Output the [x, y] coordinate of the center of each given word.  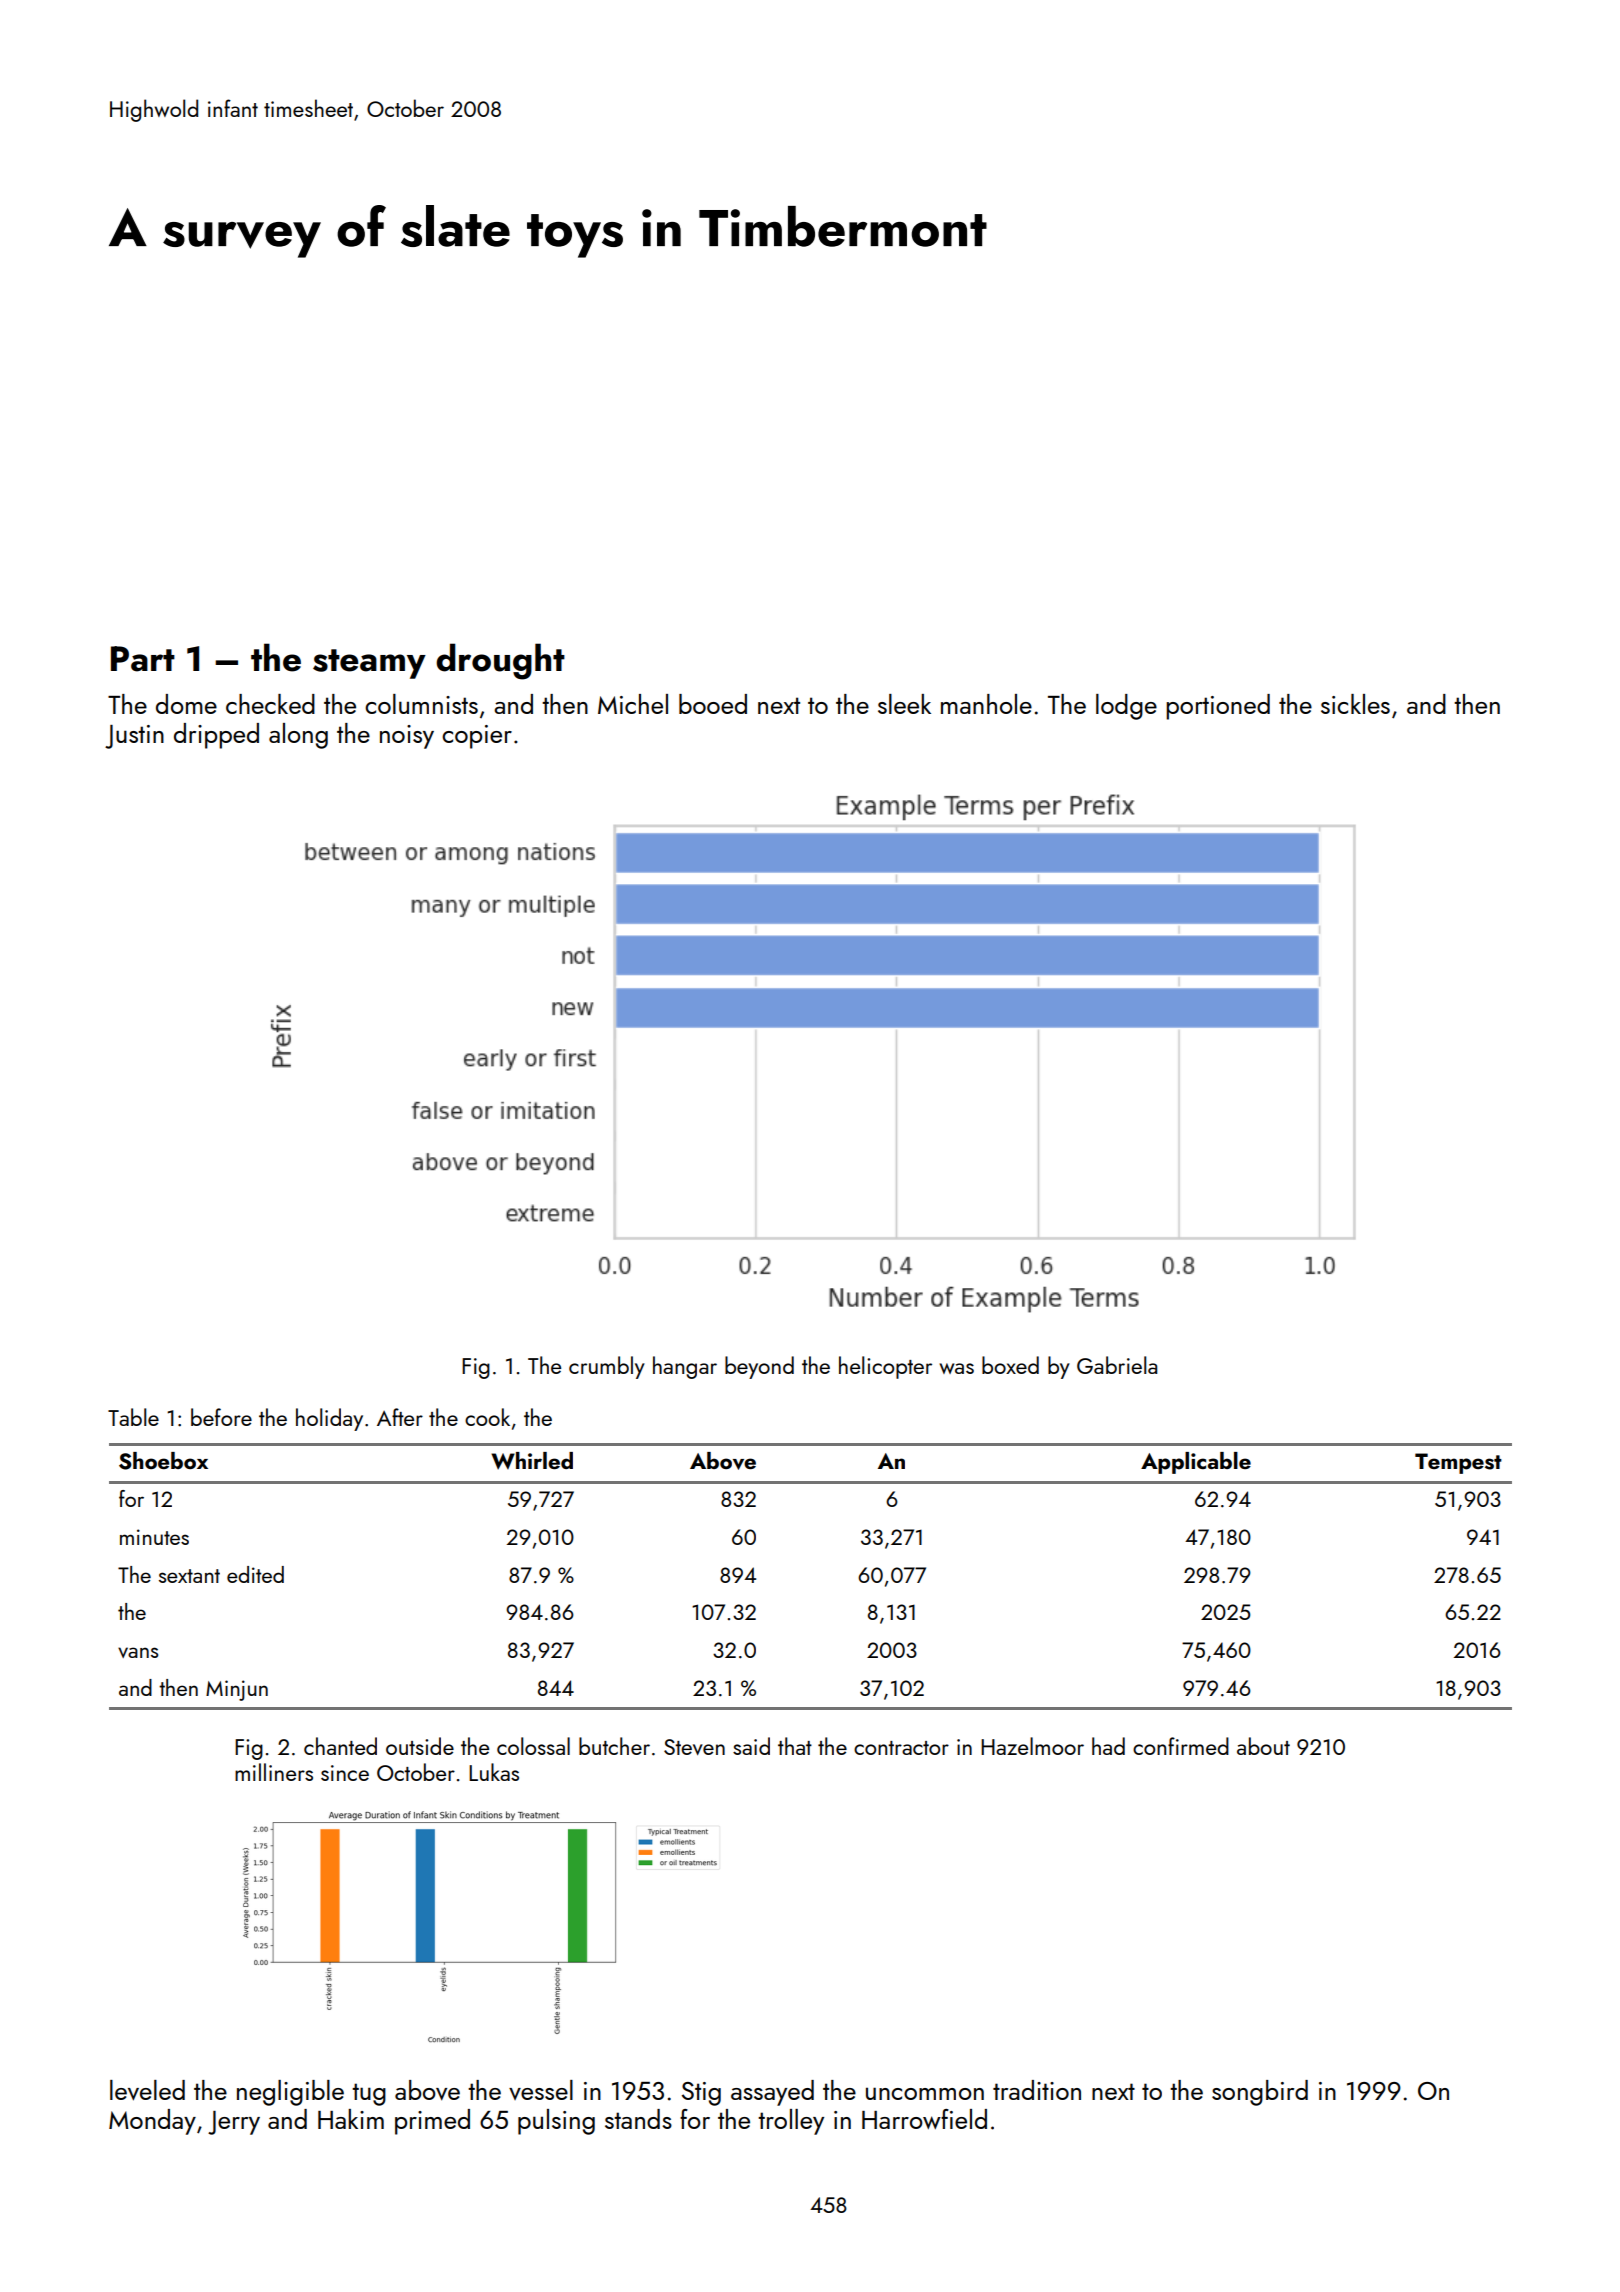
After [400, 1417]
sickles [1355, 704]
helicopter [885, 1367]
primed [432, 2122]
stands [638, 2119]
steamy [369, 664]
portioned [1218, 707]
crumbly [607, 1367]
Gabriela [1117, 1365]
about [1263, 1746]
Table [133, 1417]
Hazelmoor [1032, 1746]
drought [500, 661]
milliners [274, 1772]
